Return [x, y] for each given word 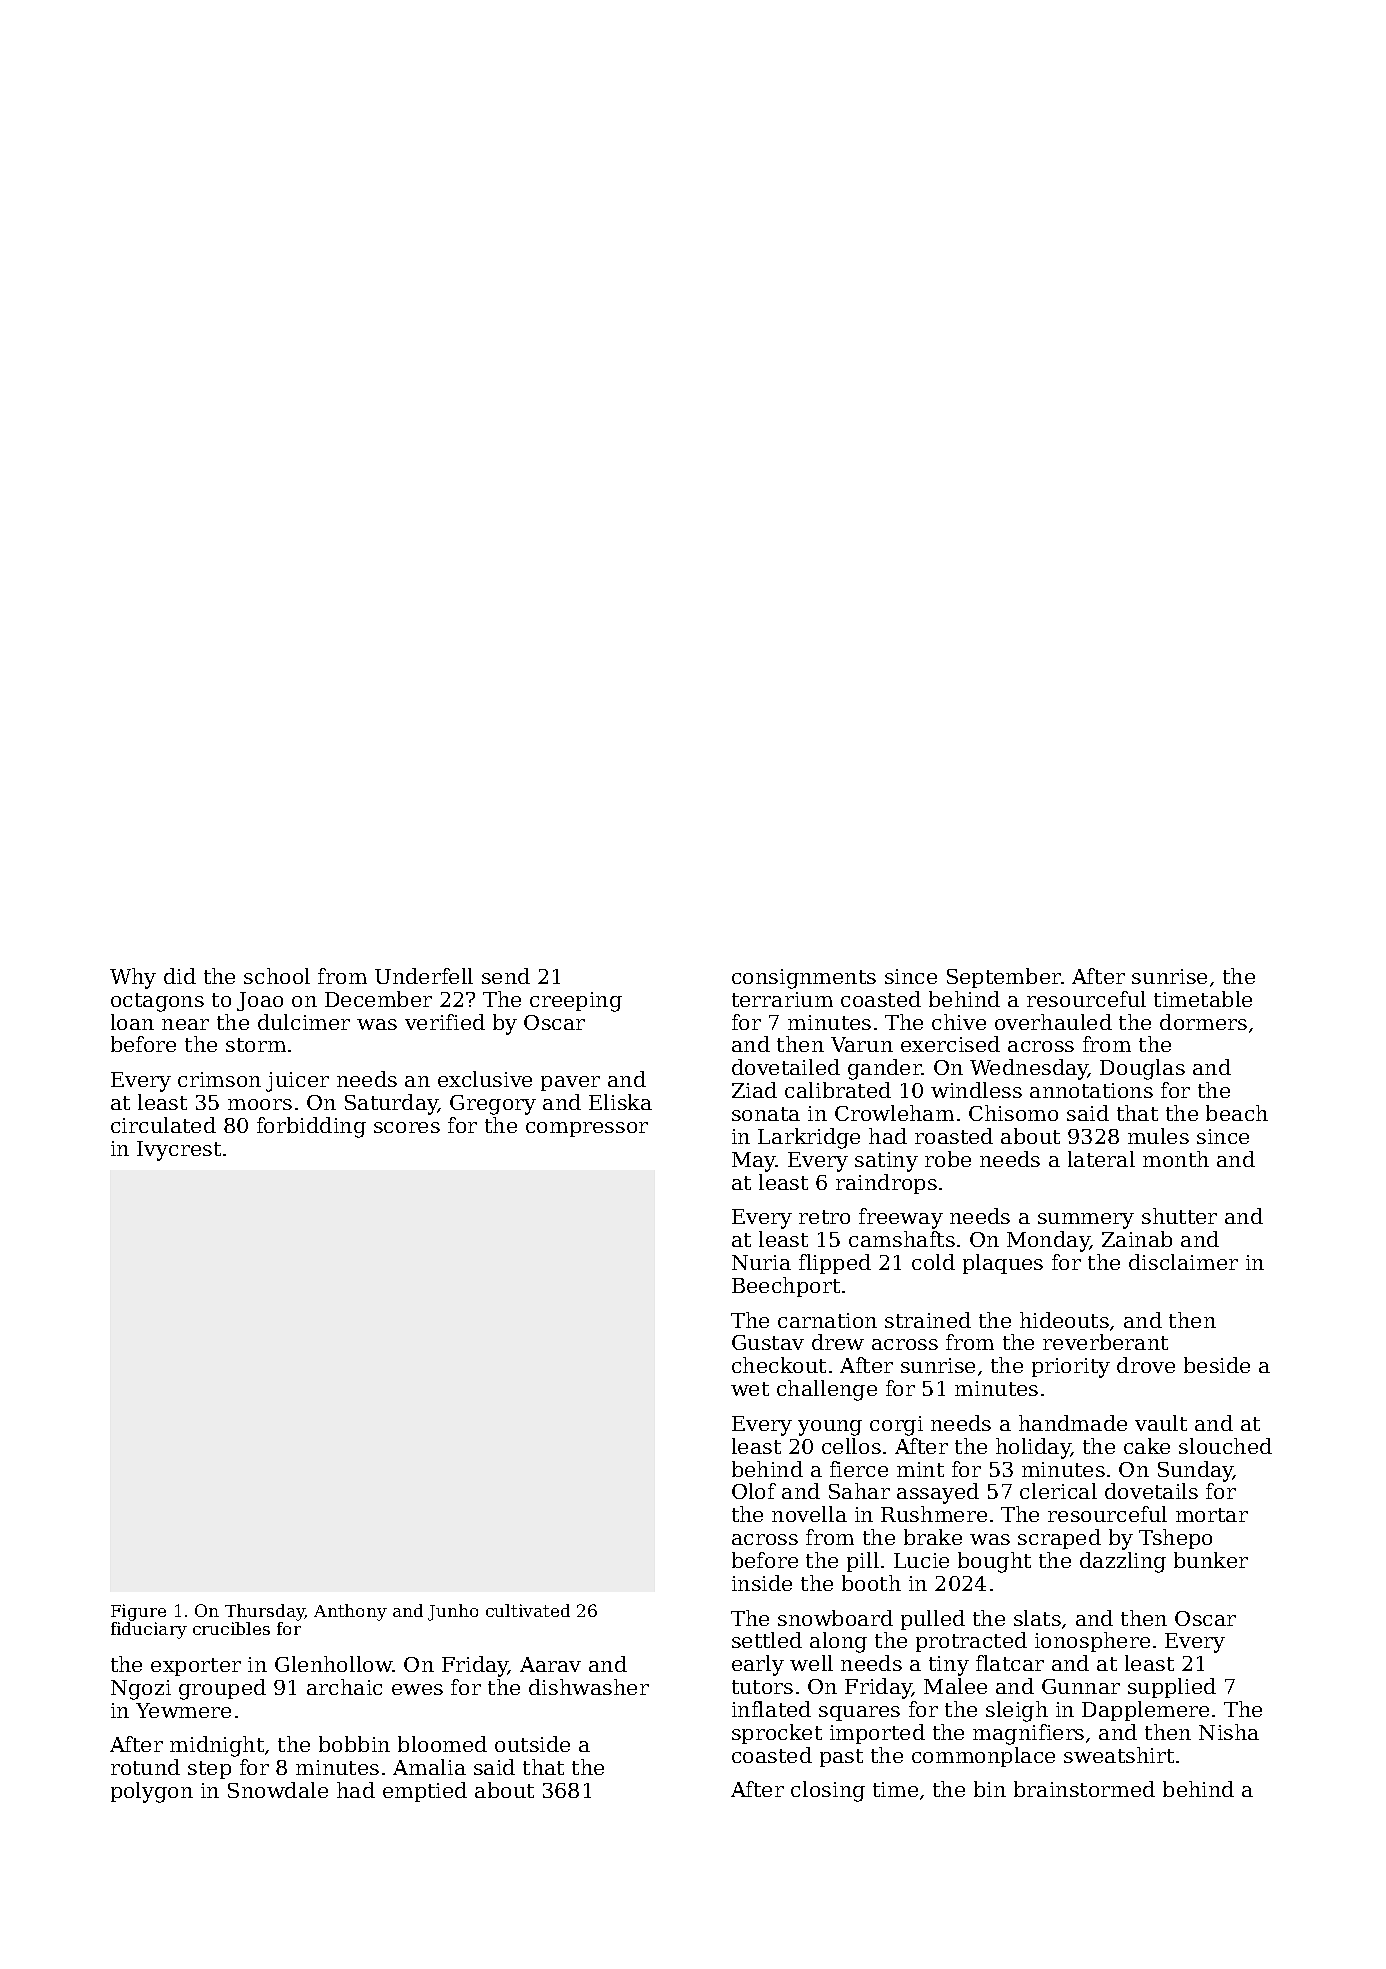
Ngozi [141, 1690]
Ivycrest [179, 1151]
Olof [754, 1491]
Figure [138, 1612]
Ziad [754, 1090]
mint [920, 1469]
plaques [1003, 1264]
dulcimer [304, 1022]
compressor [587, 1129]
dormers [1203, 1022]
